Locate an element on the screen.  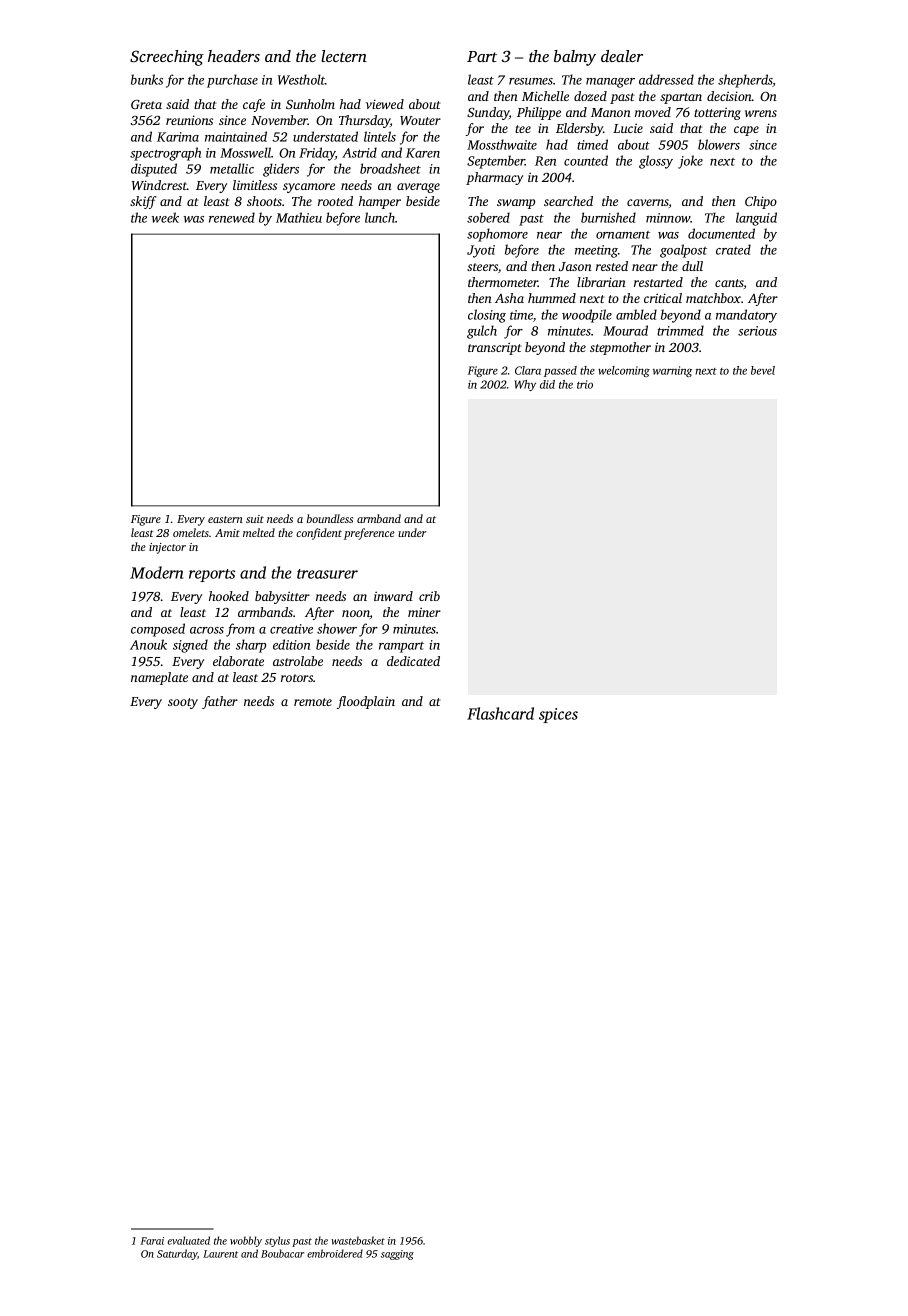
bevel is located at coordinates (763, 370).
